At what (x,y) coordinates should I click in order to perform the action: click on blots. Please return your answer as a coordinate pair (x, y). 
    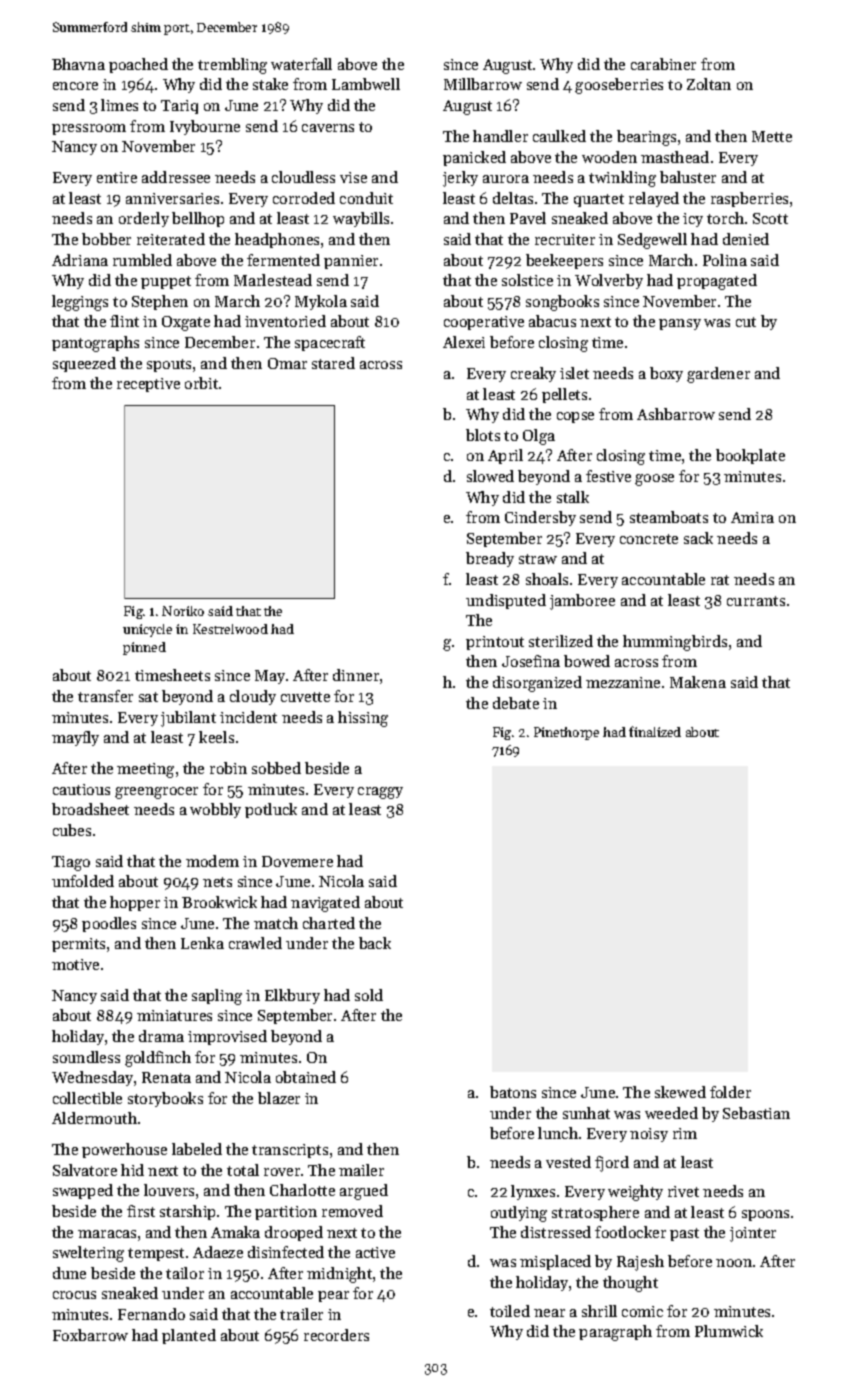
    Looking at the image, I should click on (483, 435).
